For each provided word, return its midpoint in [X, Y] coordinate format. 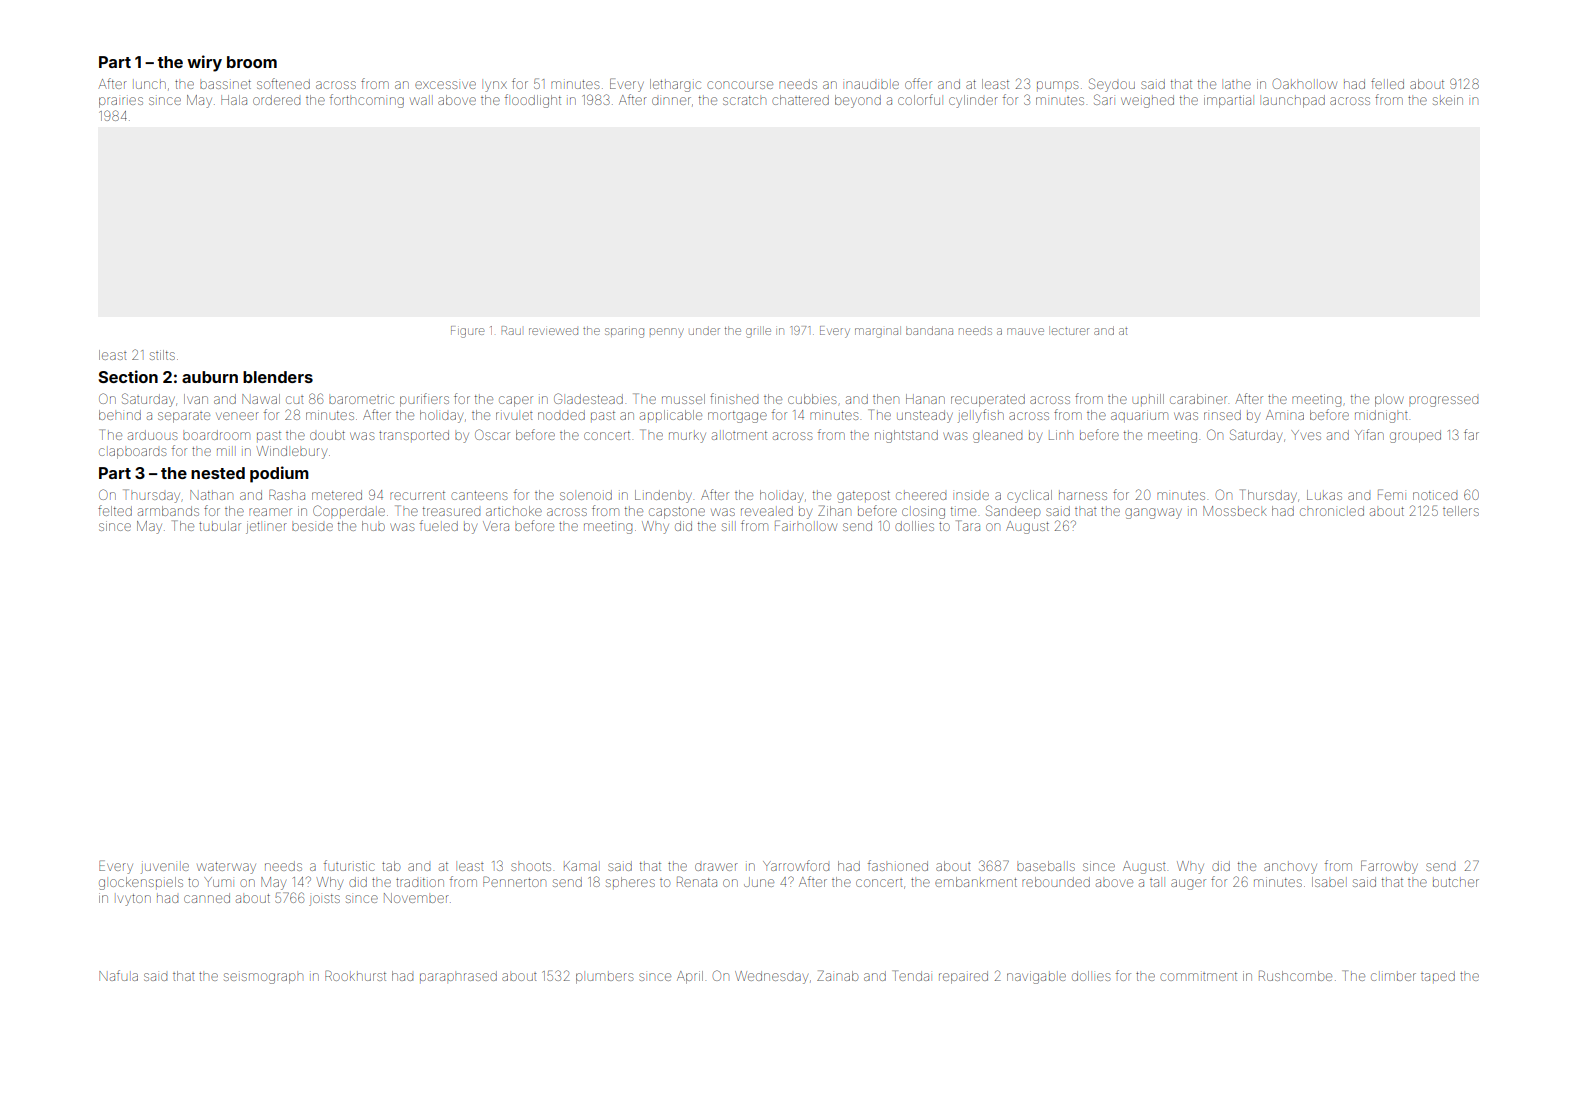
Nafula [118, 975]
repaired [963, 977]
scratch [744, 100]
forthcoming [367, 101]
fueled [439, 525]
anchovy [1290, 868]
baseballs [1046, 866]
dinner [671, 101]
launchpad [1294, 101]
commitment [1198, 976]
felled [1387, 83]
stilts [162, 355]
